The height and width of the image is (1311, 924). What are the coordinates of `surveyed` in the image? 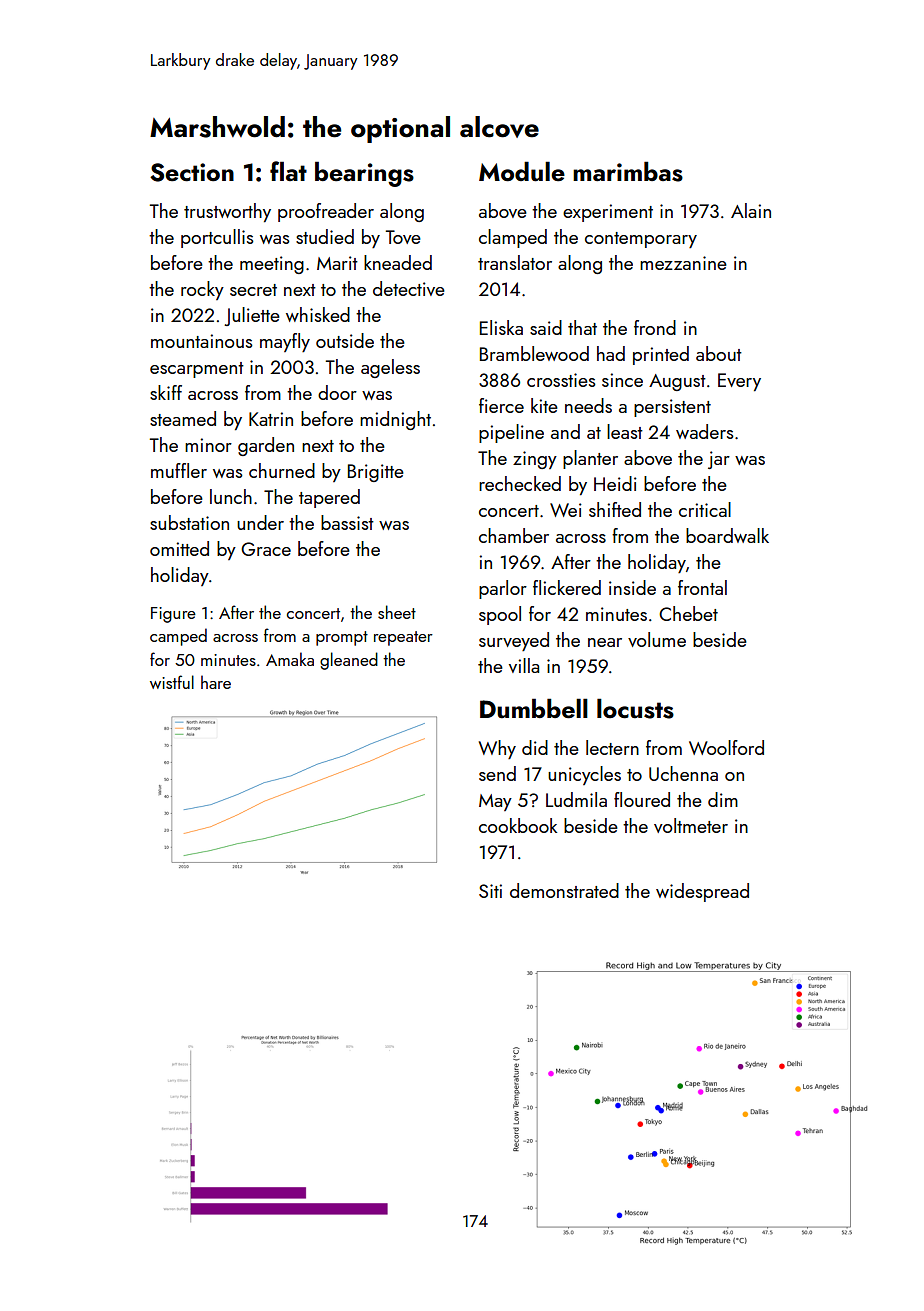 It's located at (514, 641).
